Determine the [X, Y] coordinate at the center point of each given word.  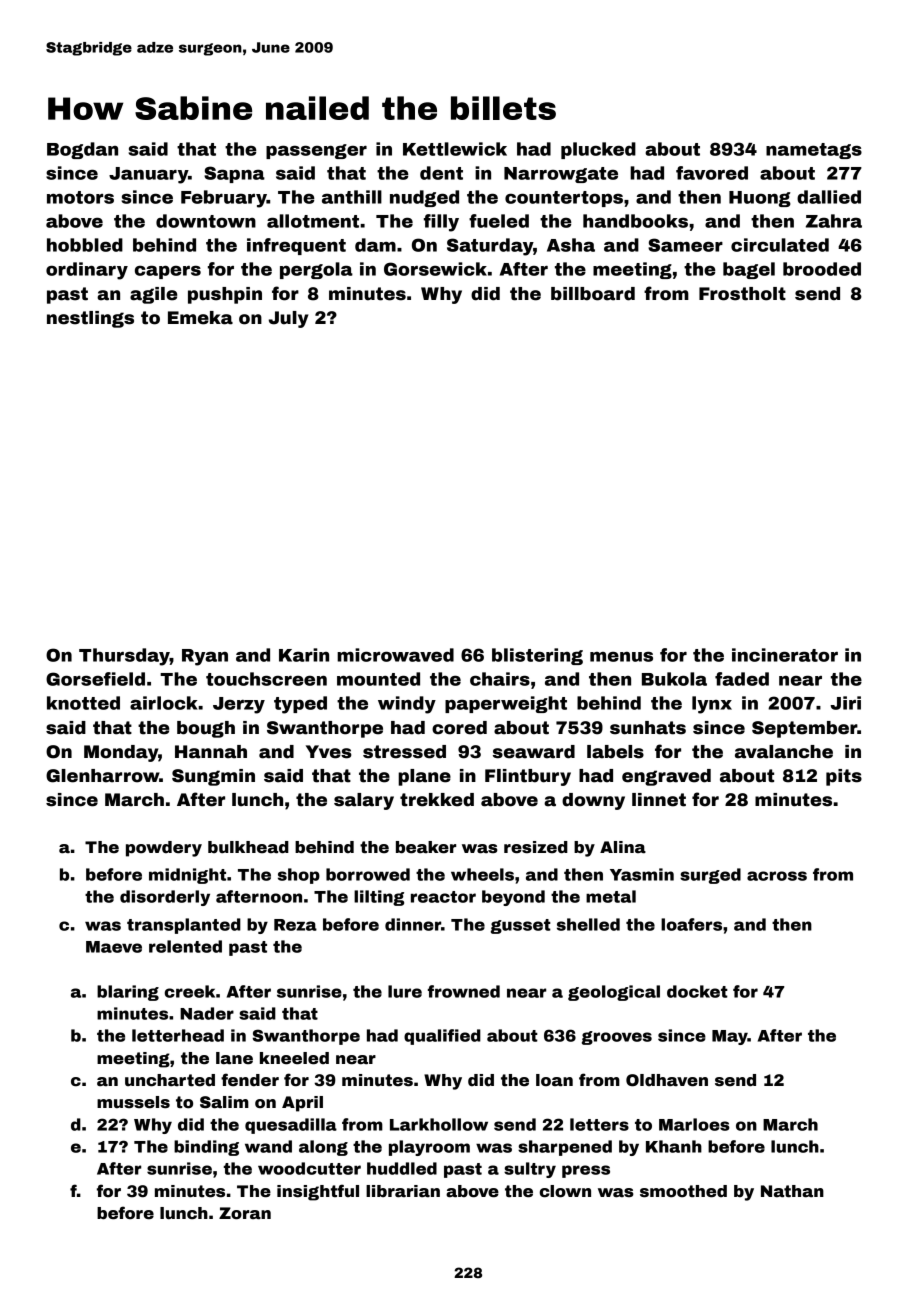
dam [375, 245]
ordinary [87, 271]
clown [565, 1191]
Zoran [245, 1213]
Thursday [124, 657]
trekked [437, 800]
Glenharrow [102, 776]
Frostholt [742, 294]
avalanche [784, 752]
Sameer [685, 245]
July [288, 319]
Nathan [792, 1191]
